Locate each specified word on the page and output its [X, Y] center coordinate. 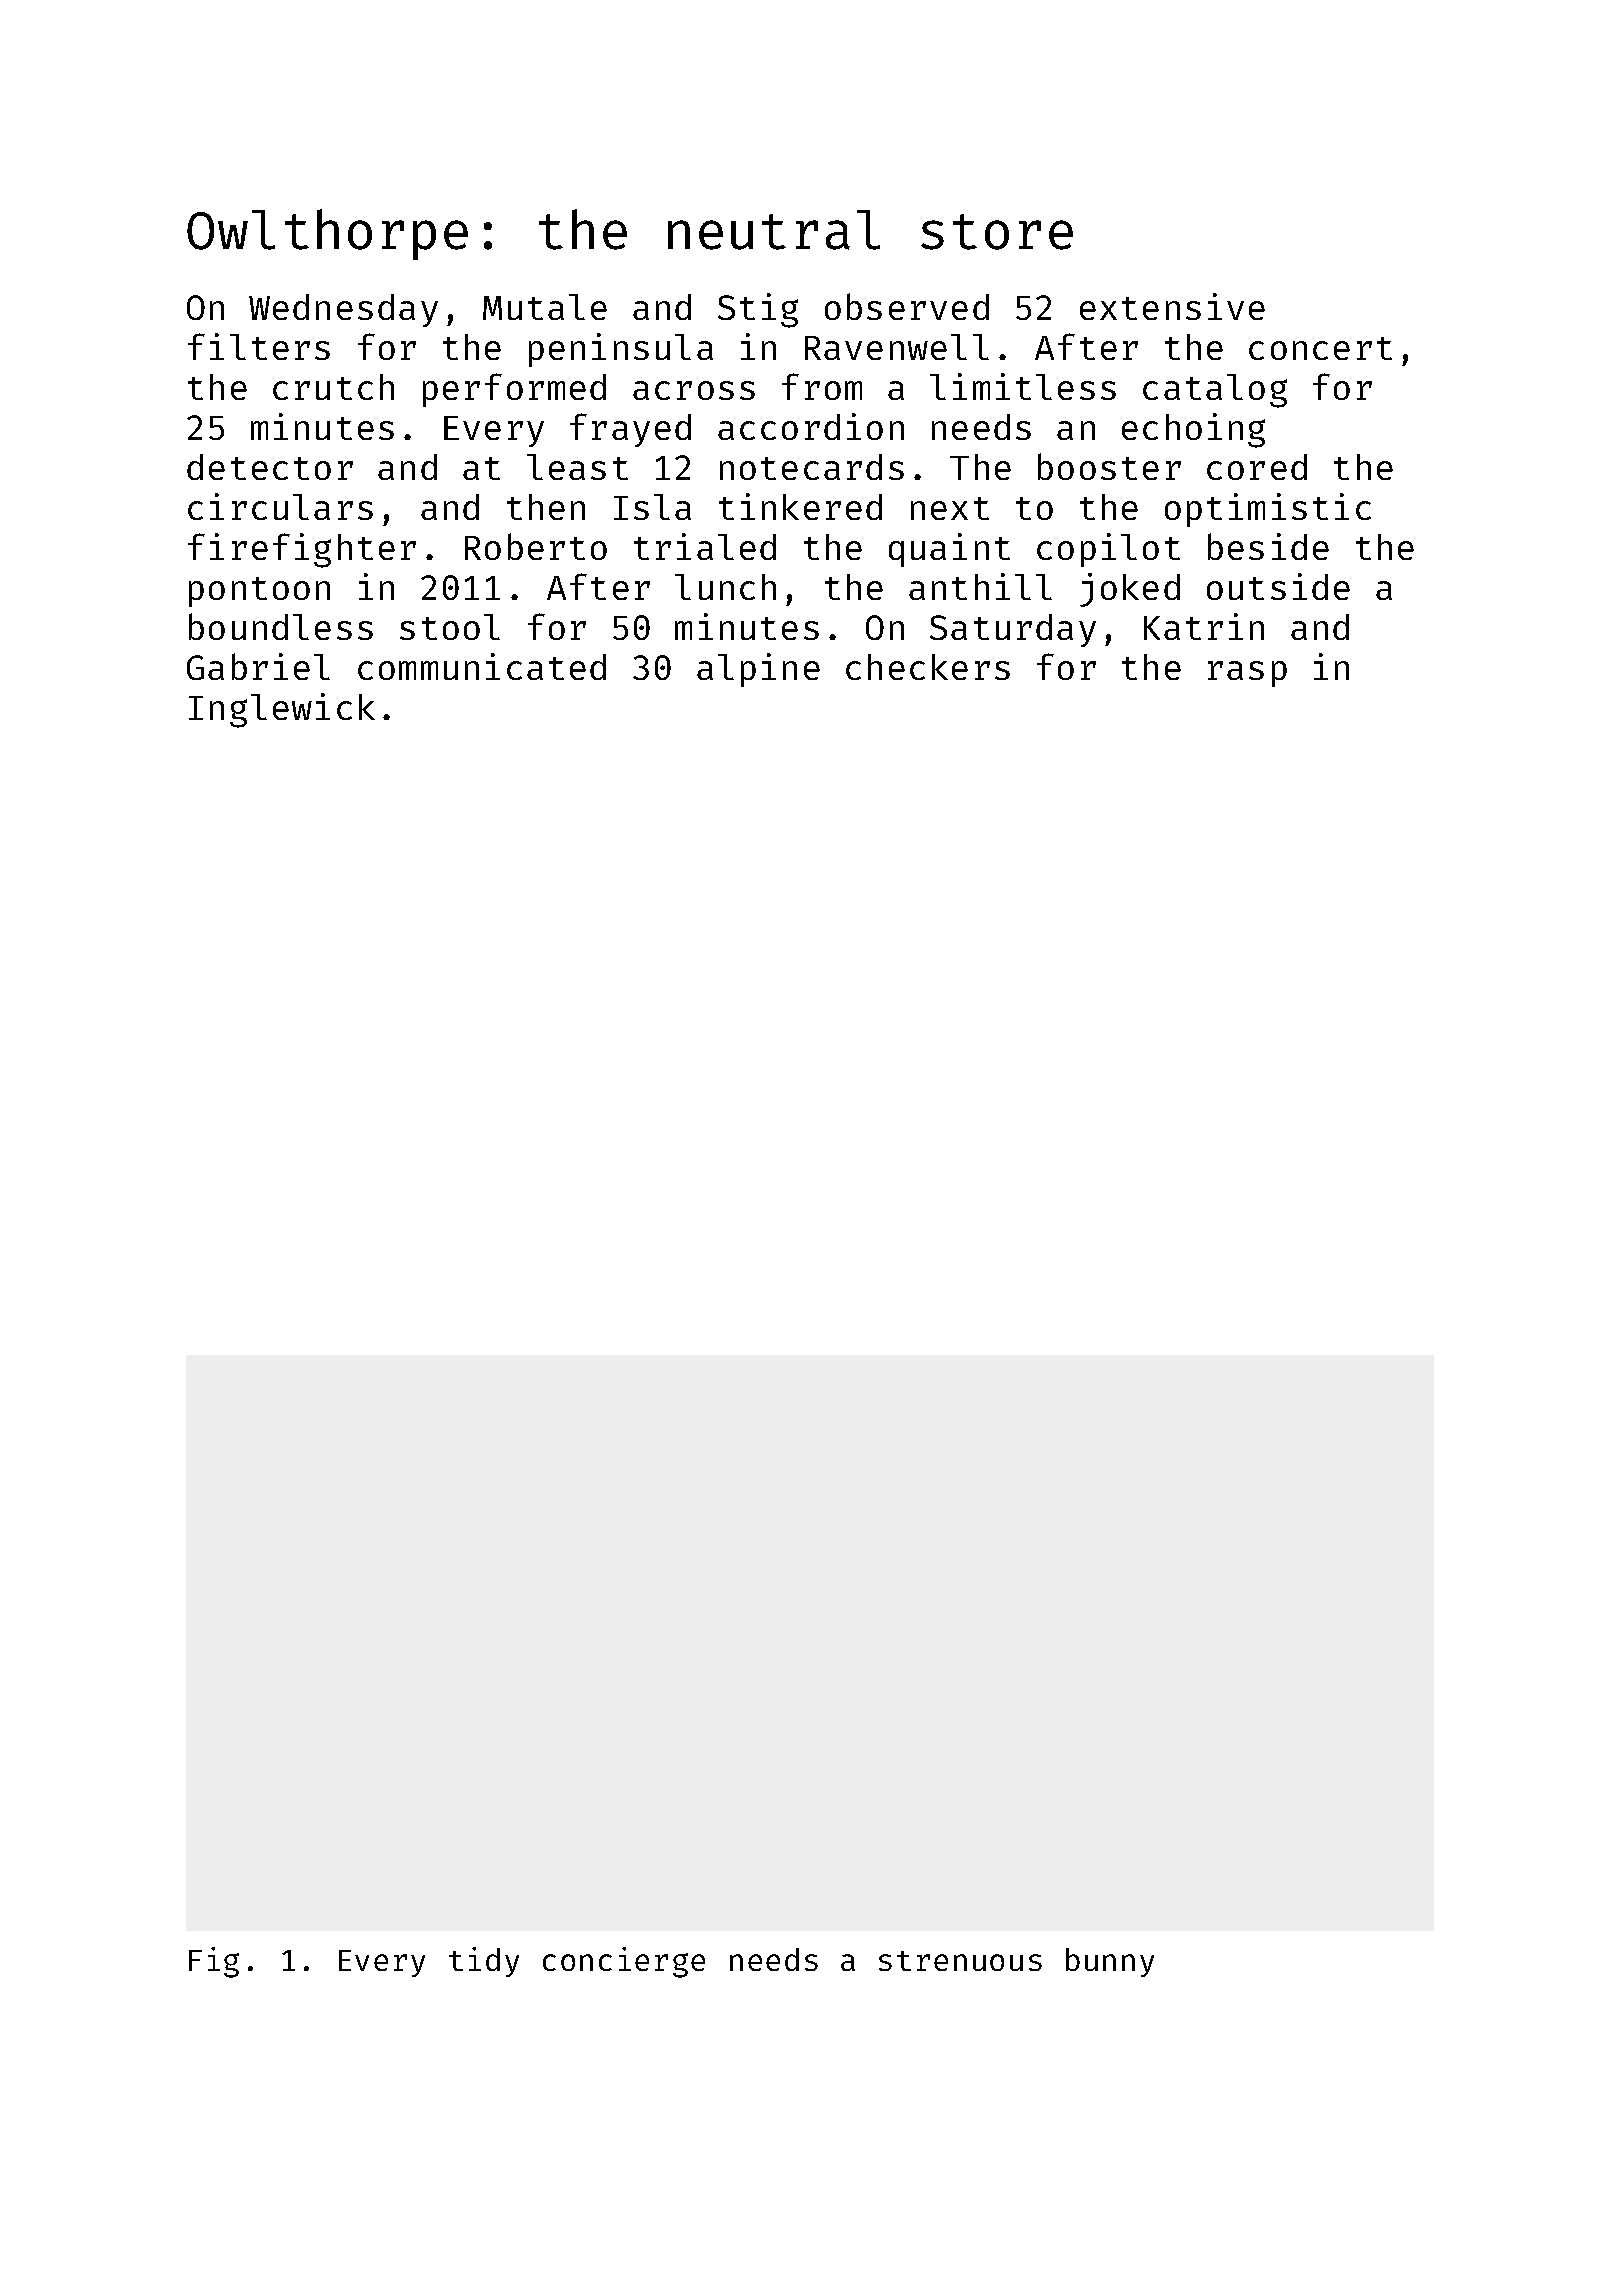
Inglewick [282, 710]
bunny [1110, 1962]
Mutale [545, 307]
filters [259, 346]
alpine [758, 670]
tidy [484, 1962]
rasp [1247, 674]
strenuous [960, 1961]
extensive [1172, 306]
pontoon [259, 592]
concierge [624, 1962]
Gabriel [258, 666]
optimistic [1268, 510]
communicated [482, 666]
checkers [928, 667]
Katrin [1204, 626]
